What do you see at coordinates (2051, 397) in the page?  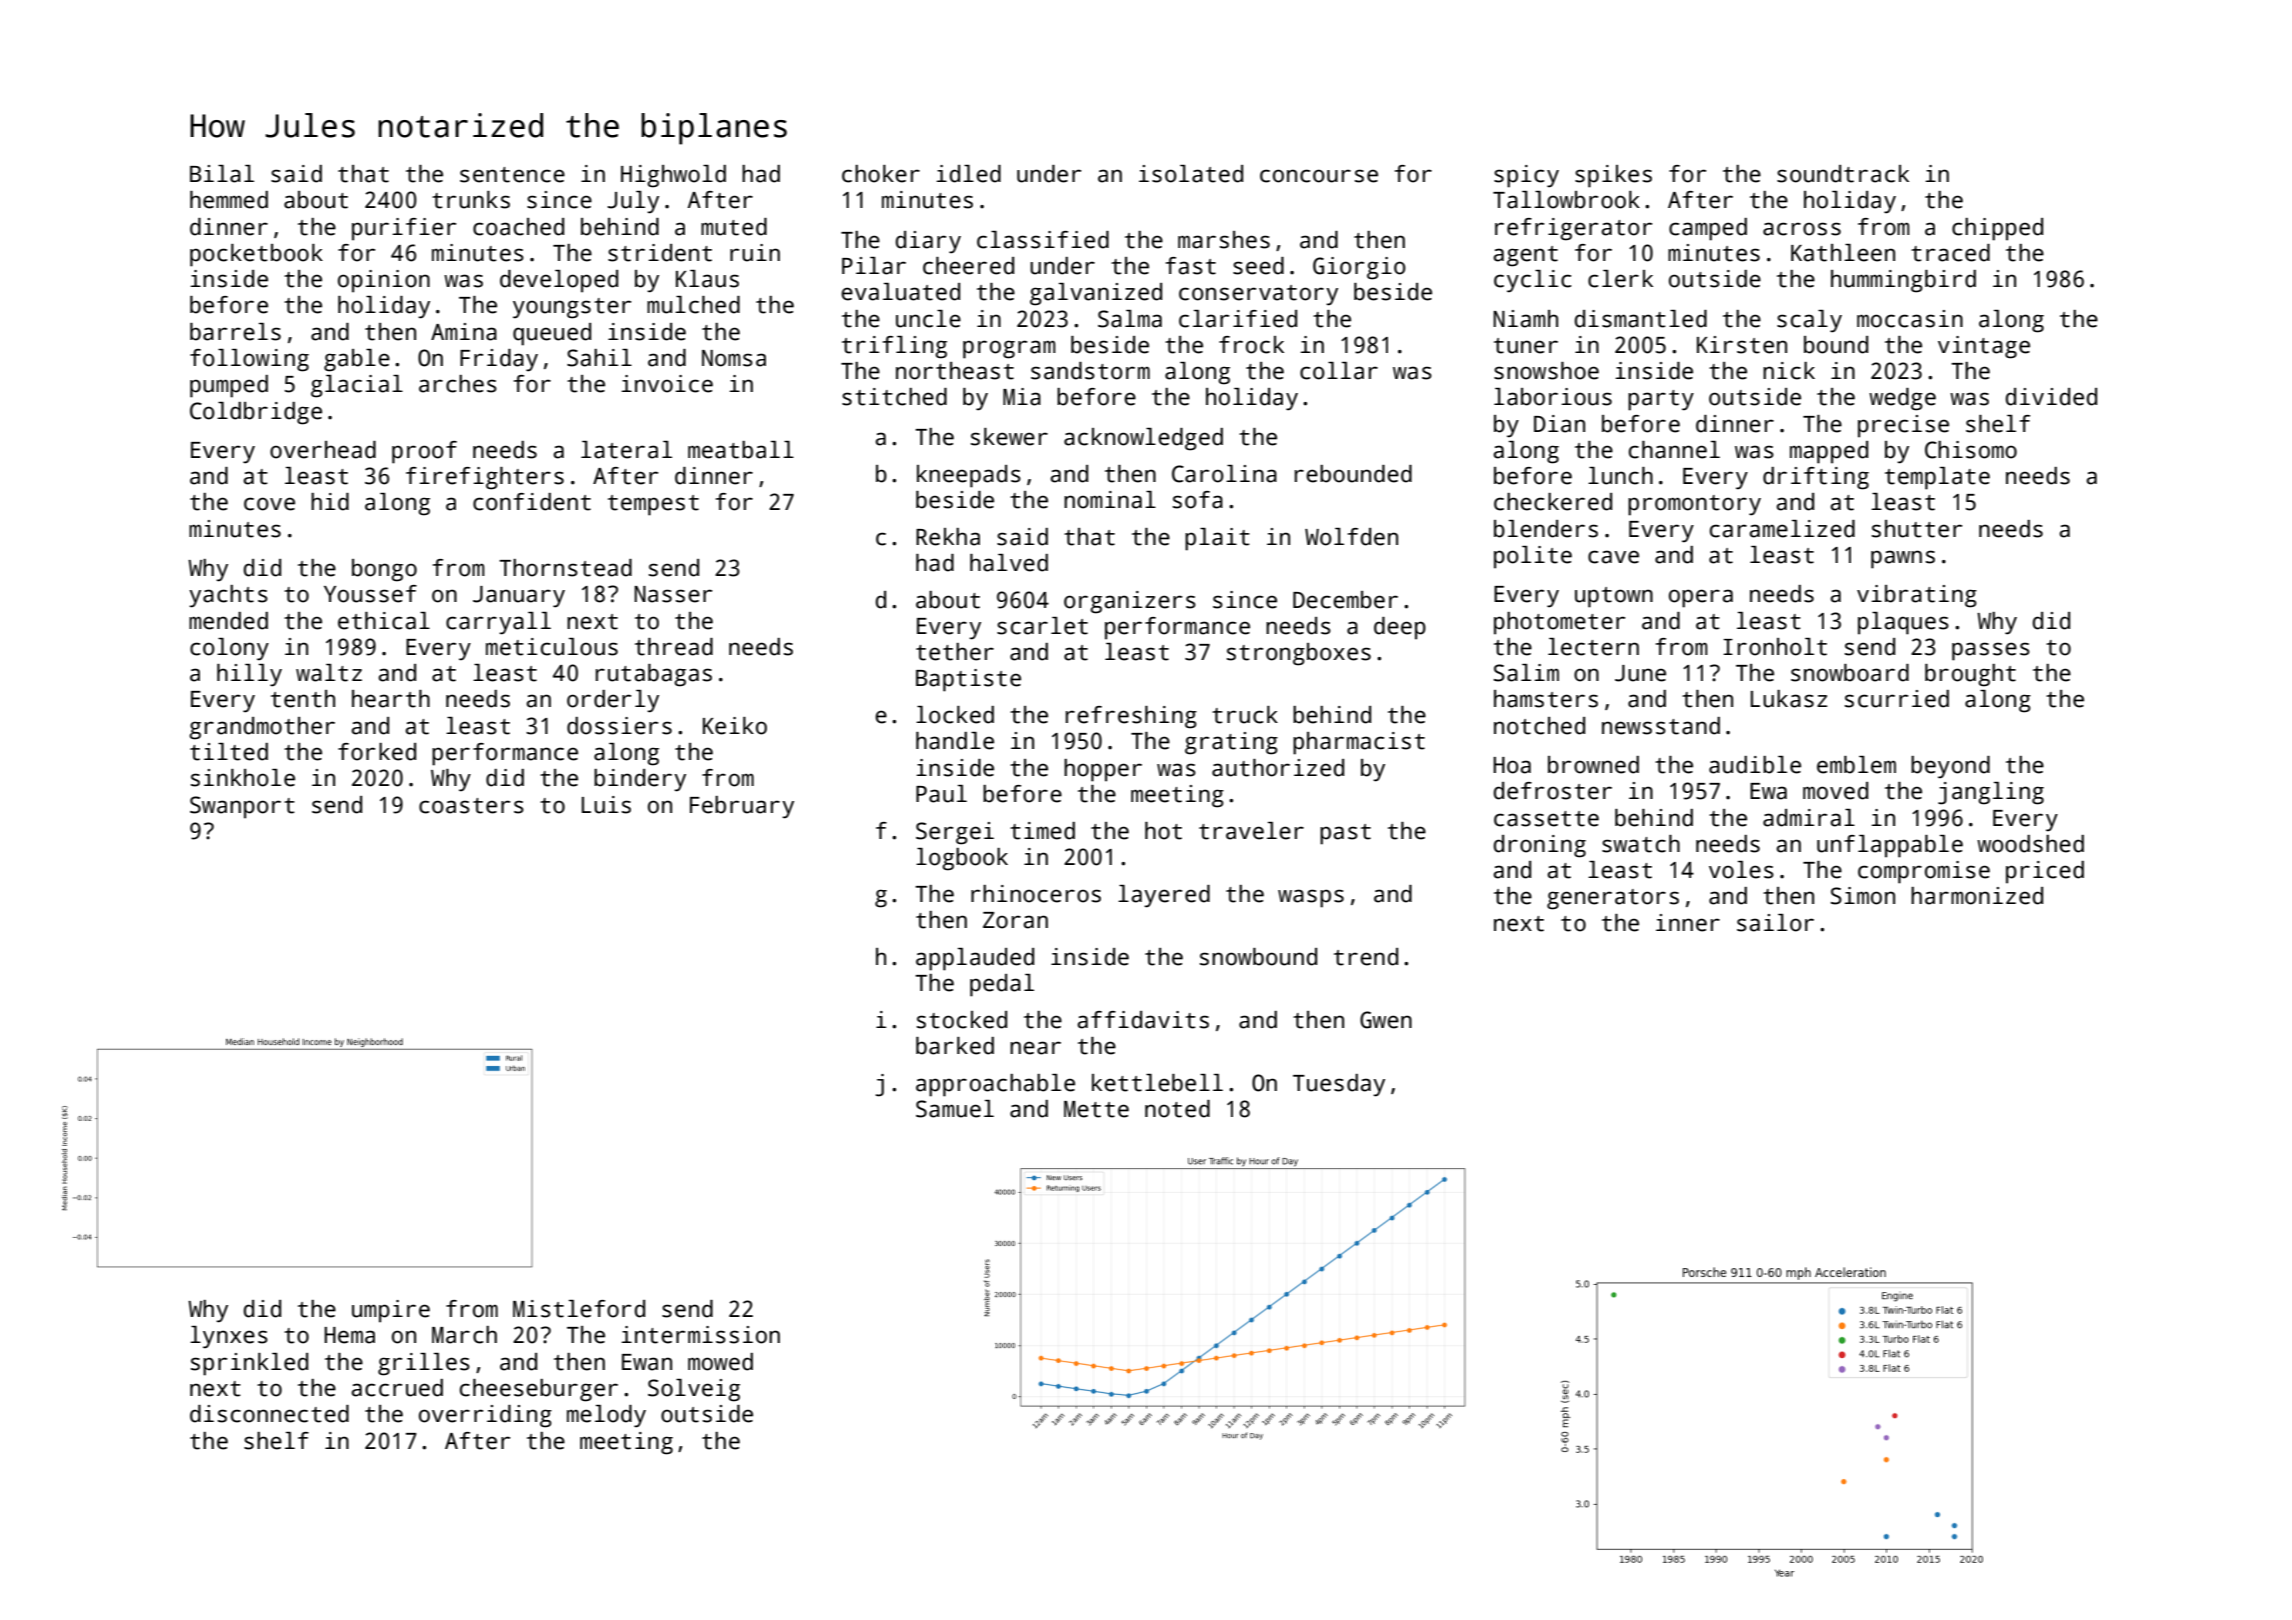 I see `divided` at bounding box center [2051, 397].
